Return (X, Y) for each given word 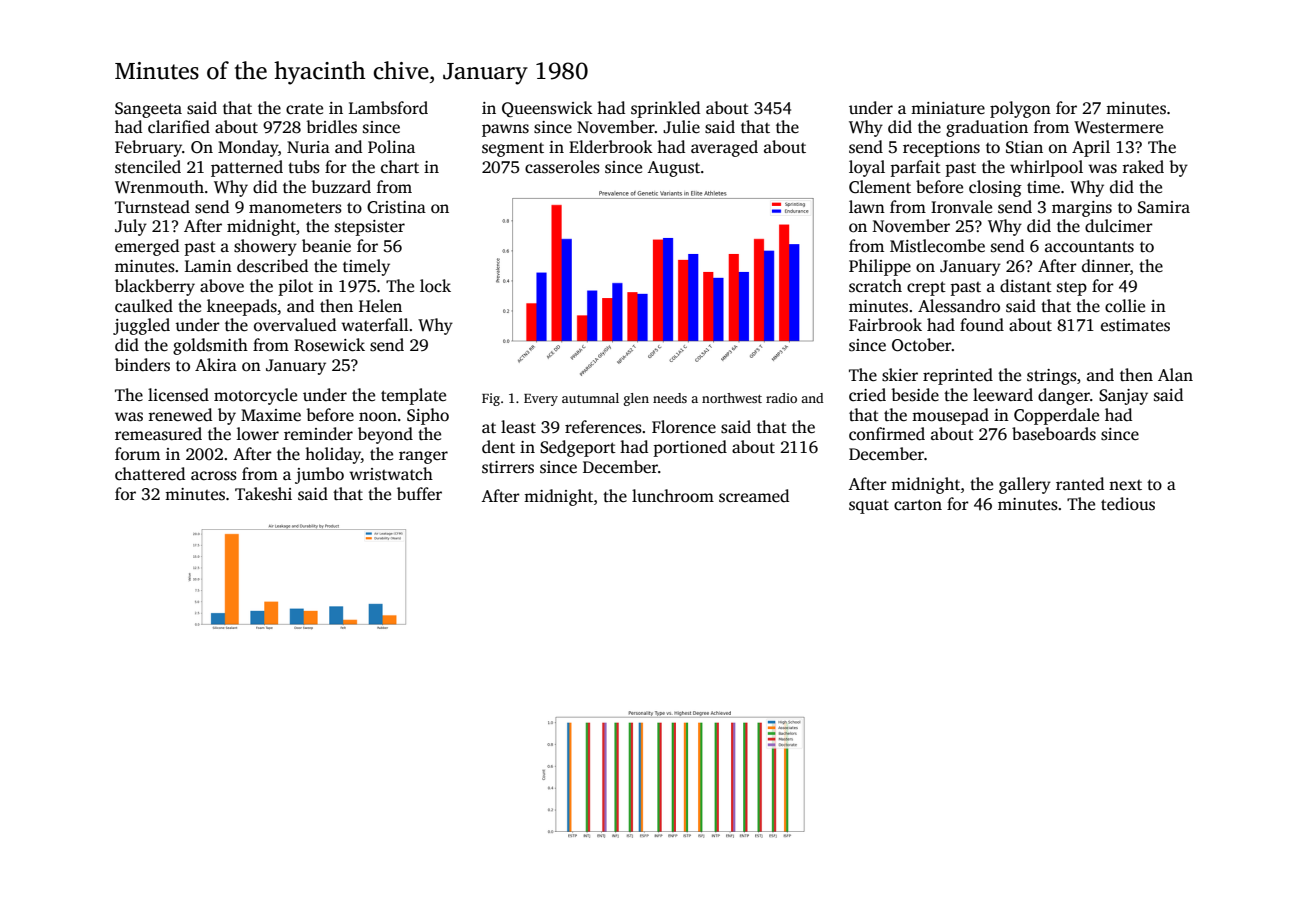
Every (541, 400)
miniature (948, 108)
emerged (147, 247)
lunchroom (673, 496)
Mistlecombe (937, 246)
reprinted (958, 376)
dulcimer (1119, 226)
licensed (178, 395)
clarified (179, 127)
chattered (150, 474)
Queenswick (547, 109)
